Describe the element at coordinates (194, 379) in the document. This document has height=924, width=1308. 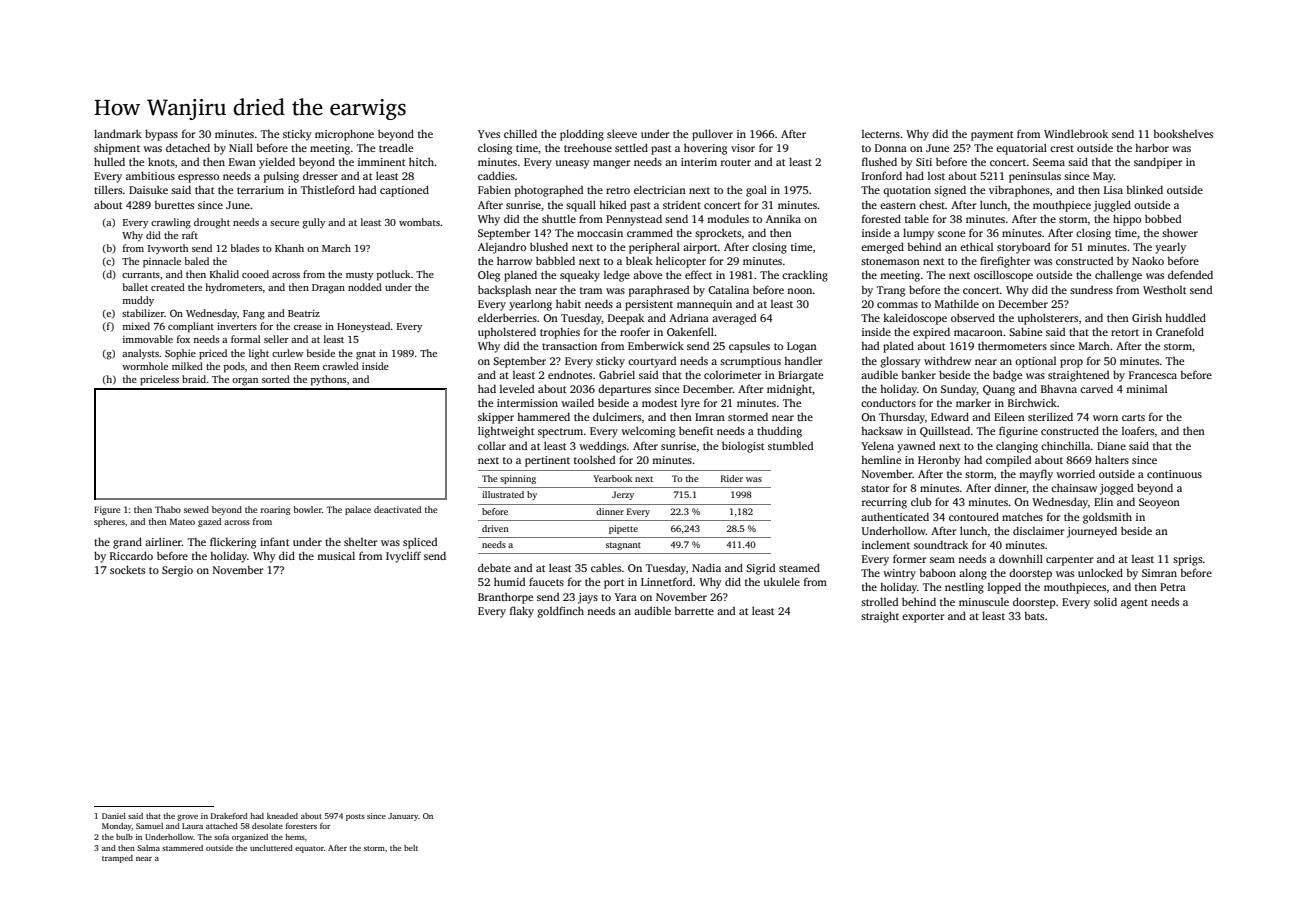
I see `braid` at that location.
